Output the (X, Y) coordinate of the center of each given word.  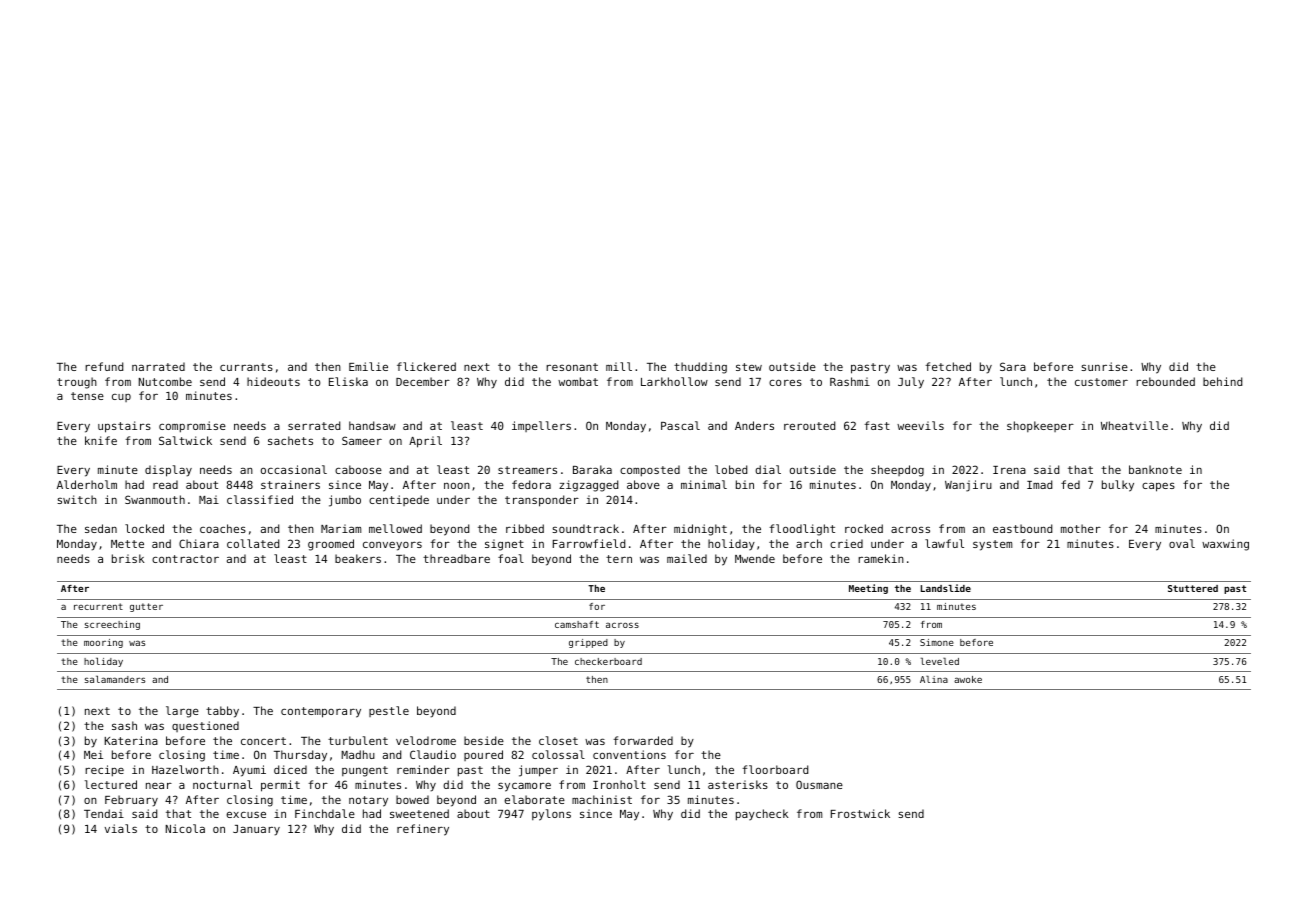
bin (745, 484)
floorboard (775, 769)
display (168, 471)
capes (1158, 487)
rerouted (809, 425)
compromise (192, 427)
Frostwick (860, 813)
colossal (558, 754)
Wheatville (1134, 425)
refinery (423, 830)
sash (124, 725)
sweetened (419, 813)
